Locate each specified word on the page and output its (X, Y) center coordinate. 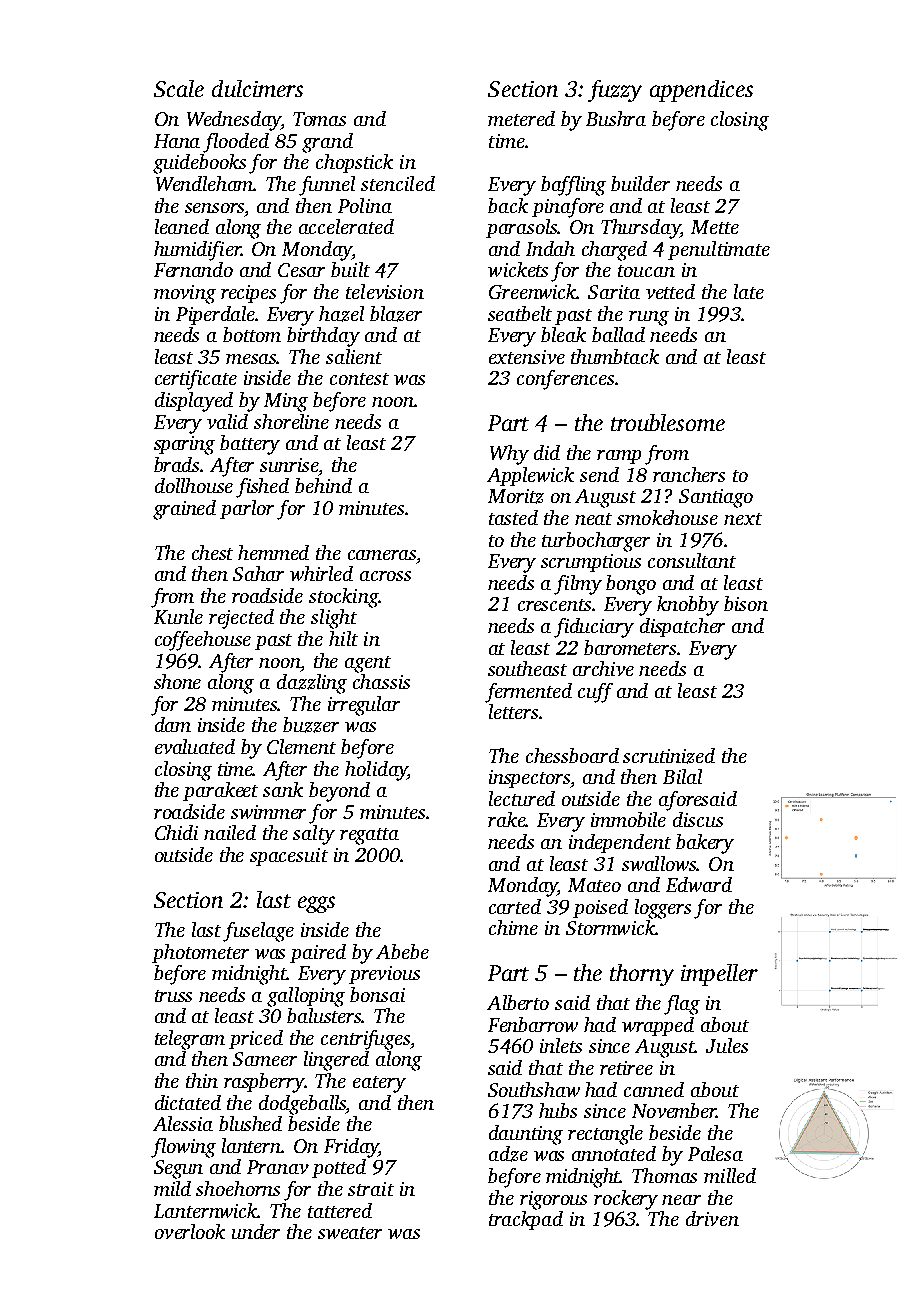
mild (172, 1188)
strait (371, 1189)
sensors (214, 208)
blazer (396, 314)
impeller (719, 975)
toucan (646, 271)
